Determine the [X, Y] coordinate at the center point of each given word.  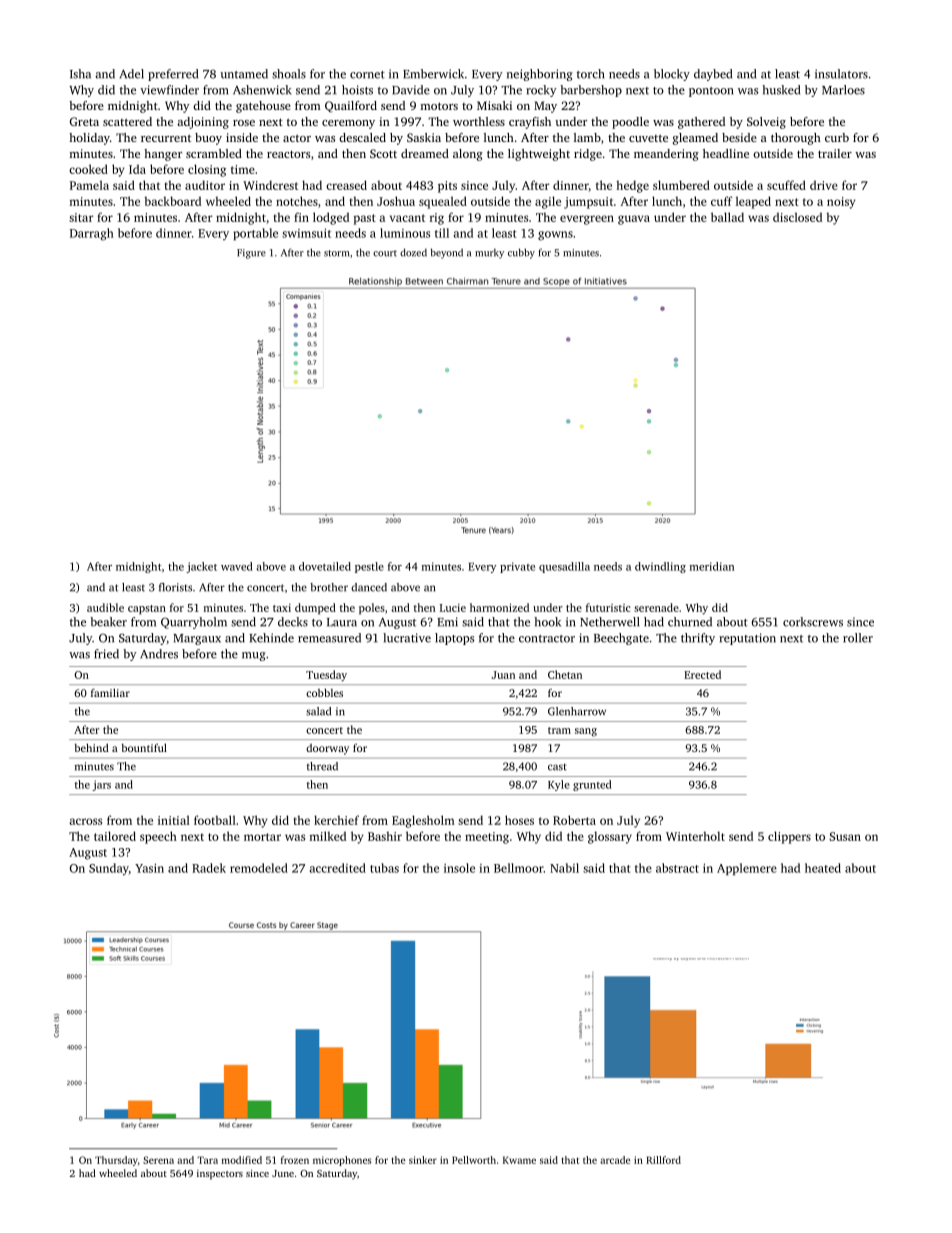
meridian [712, 566]
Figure [251, 254]
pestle [369, 567]
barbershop [591, 91]
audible [105, 607]
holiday [89, 139]
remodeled [259, 868]
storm [336, 253]
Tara [207, 1160]
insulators [841, 74]
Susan [845, 836]
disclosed [797, 217]
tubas [384, 868]
